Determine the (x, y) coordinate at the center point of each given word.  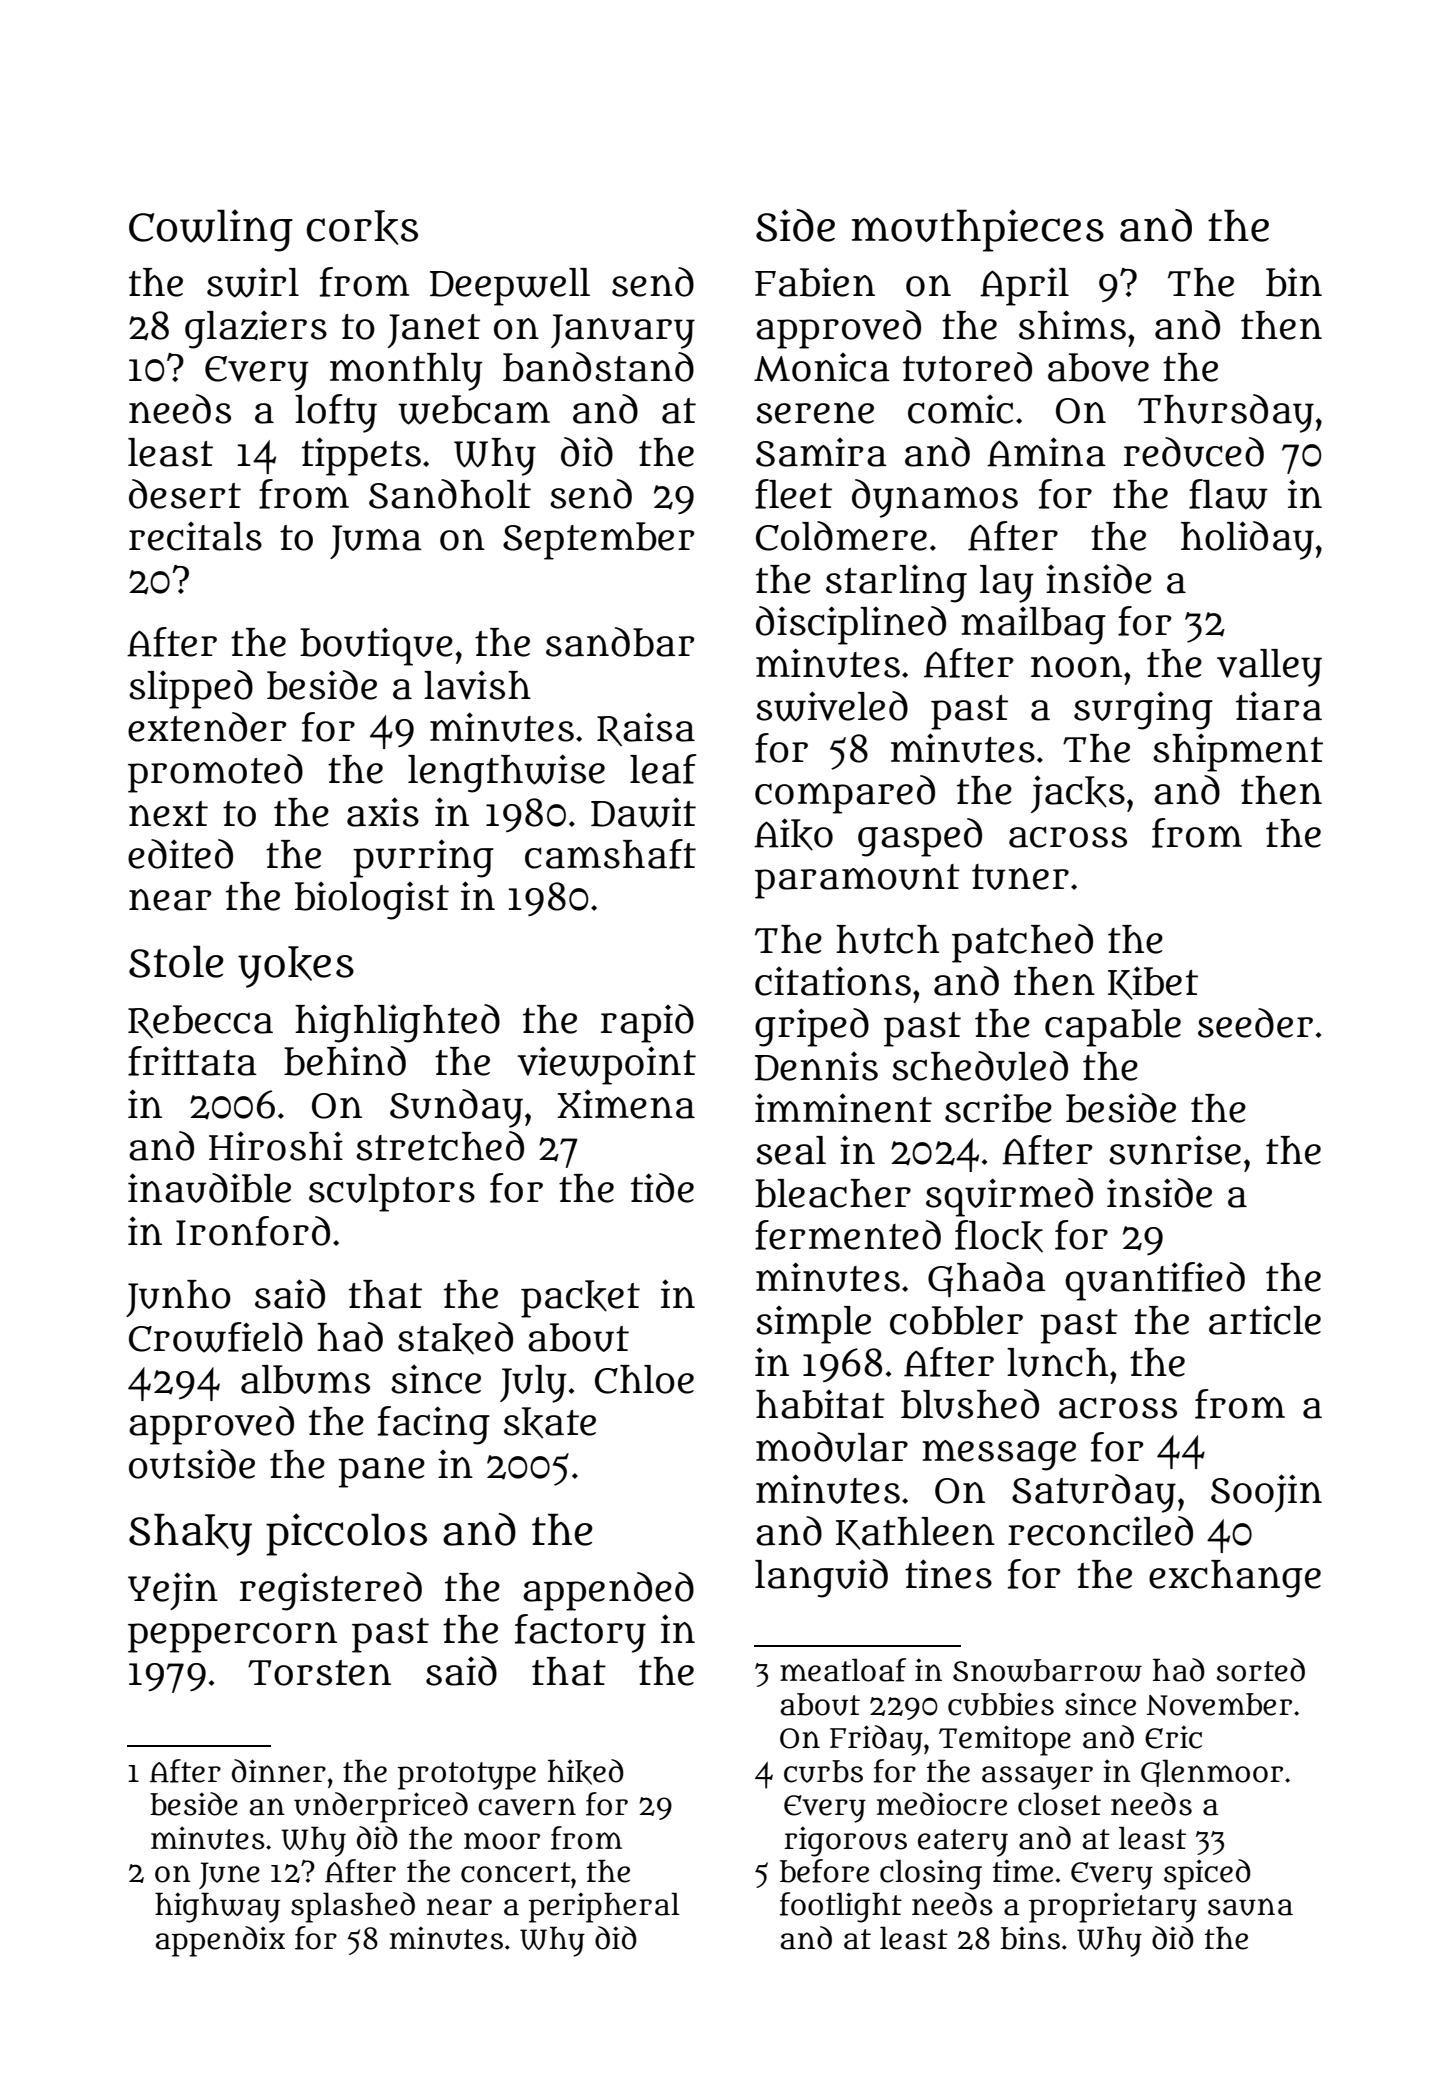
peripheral (604, 1907)
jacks (1078, 794)
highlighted (397, 1023)
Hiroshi (276, 1146)
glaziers (256, 330)
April (1024, 287)
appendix (220, 1941)
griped (812, 1027)
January (623, 331)
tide (662, 1188)
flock (999, 1236)
